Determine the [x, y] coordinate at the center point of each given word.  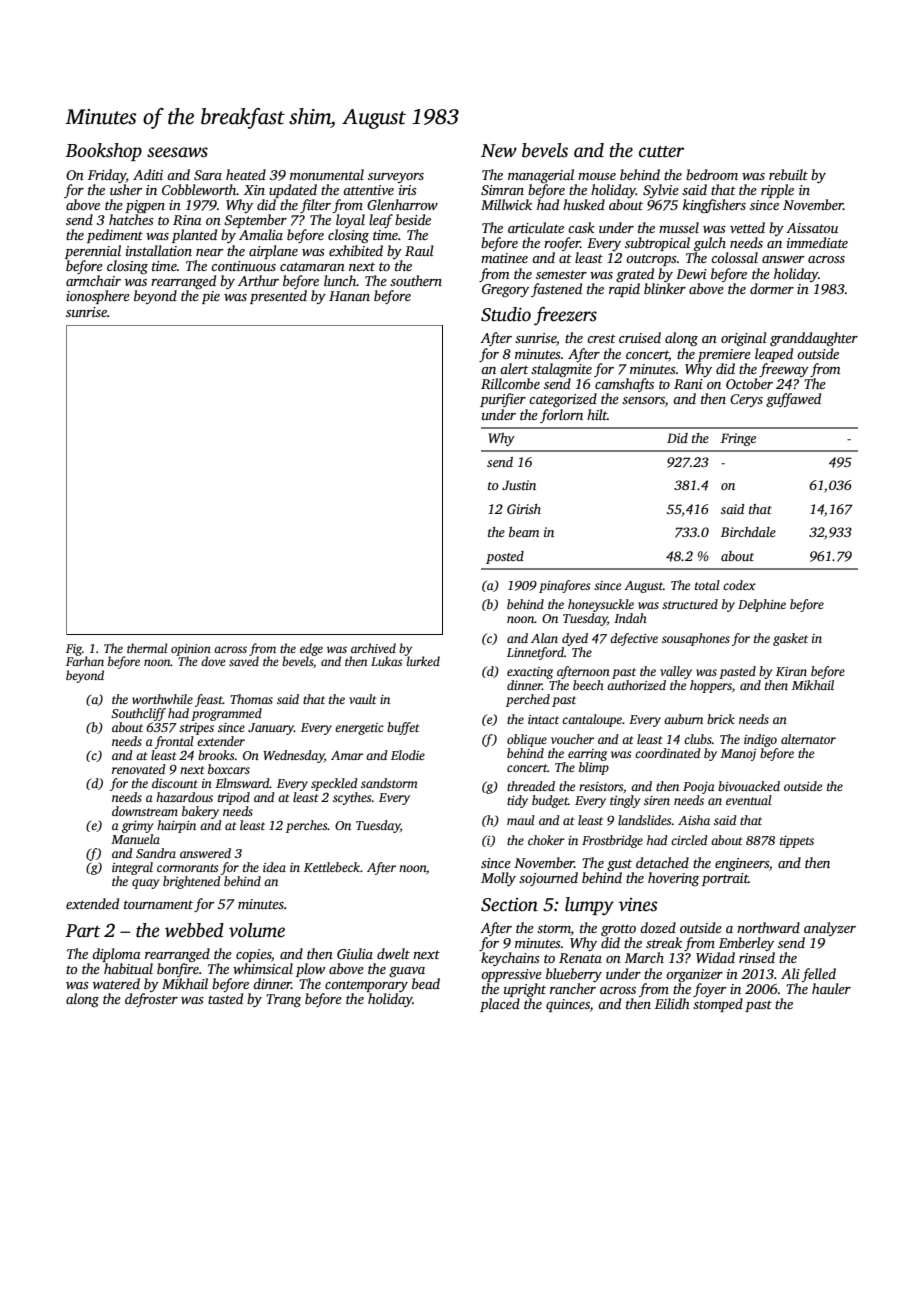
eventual [749, 800]
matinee [504, 258]
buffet [403, 728]
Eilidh [672, 1003]
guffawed [793, 400]
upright [525, 990]
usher [126, 189]
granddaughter [814, 339]
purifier [503, 400]
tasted [225, 998]
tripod [234, 798]
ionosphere [98, 297]
